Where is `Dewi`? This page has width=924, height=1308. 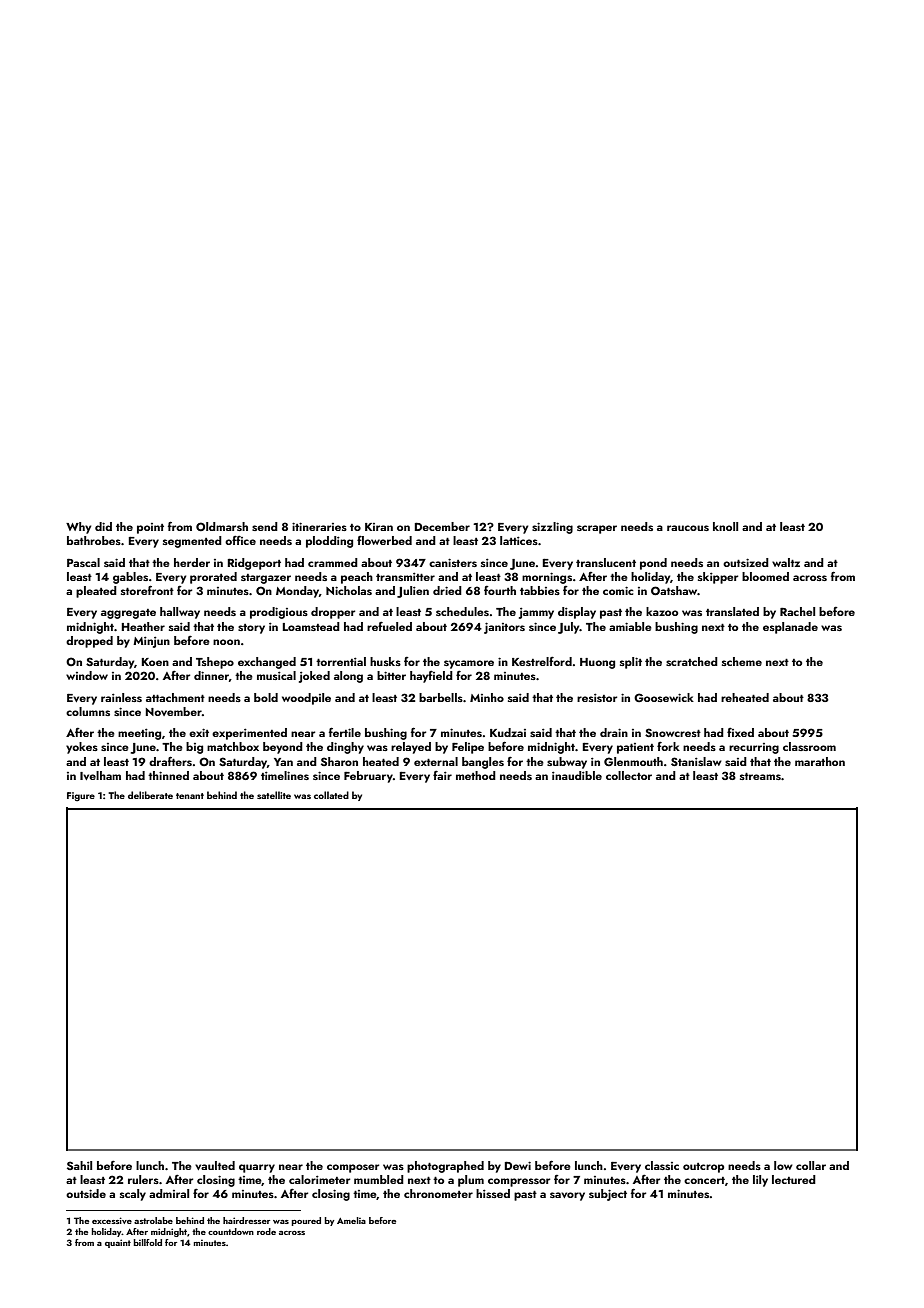
Dewi is located at coordinates (518, 1165).
